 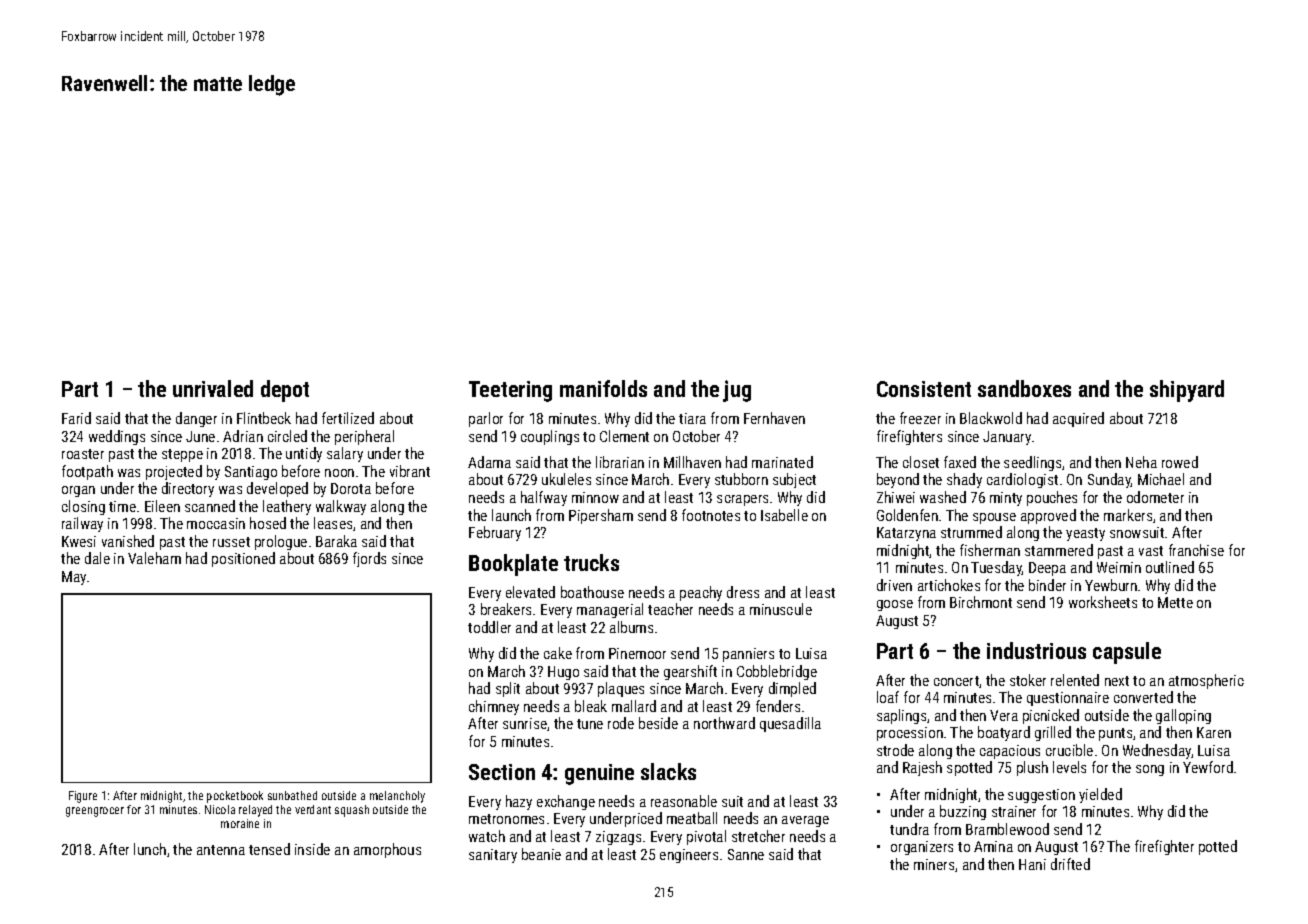 What do you see at coordinates (1032, 864) in the document?
I see `Hani` at bounding box center [1032, 864].
